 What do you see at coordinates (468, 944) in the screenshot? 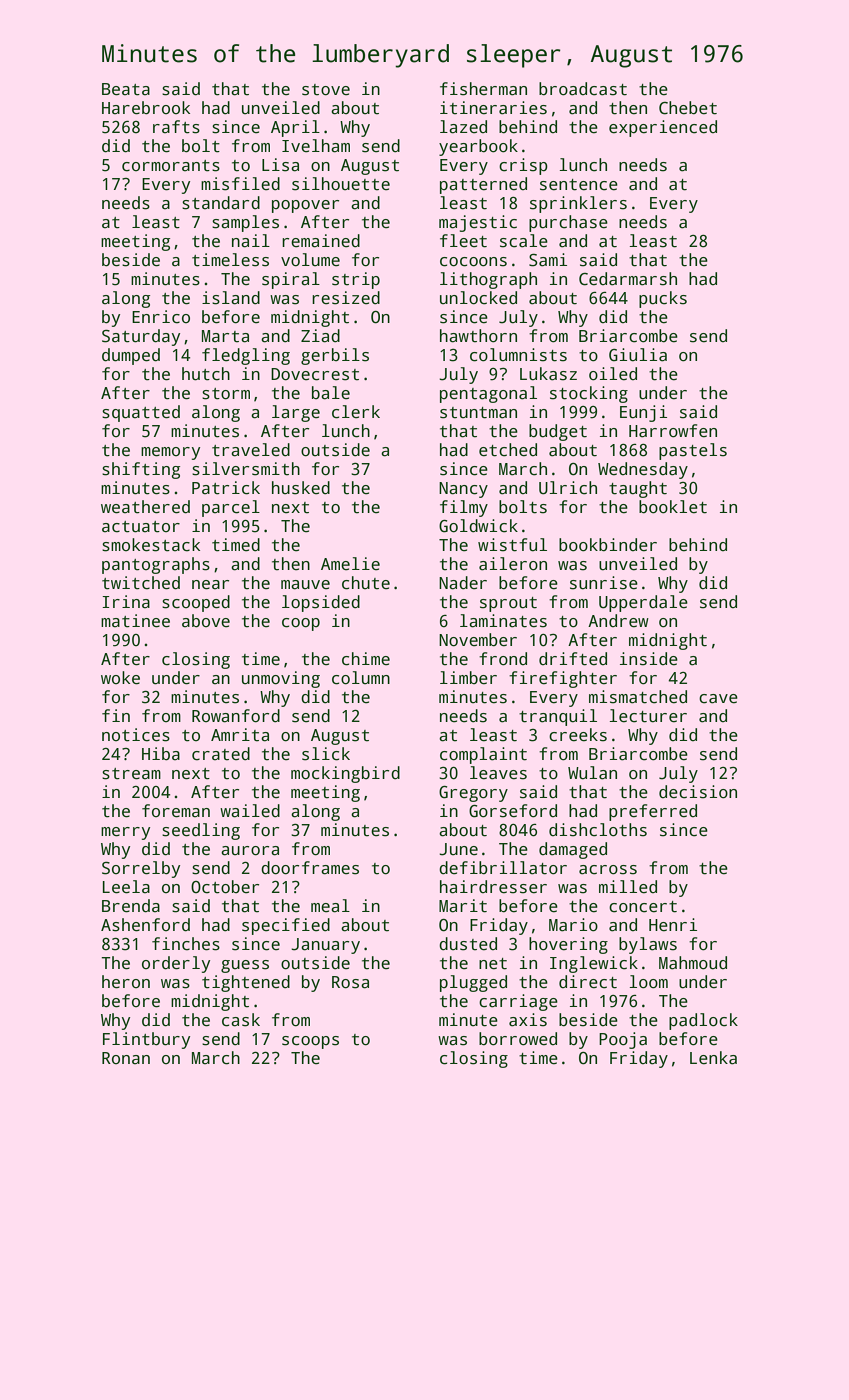
I see `dusted` at bounding box center [468, 944].
